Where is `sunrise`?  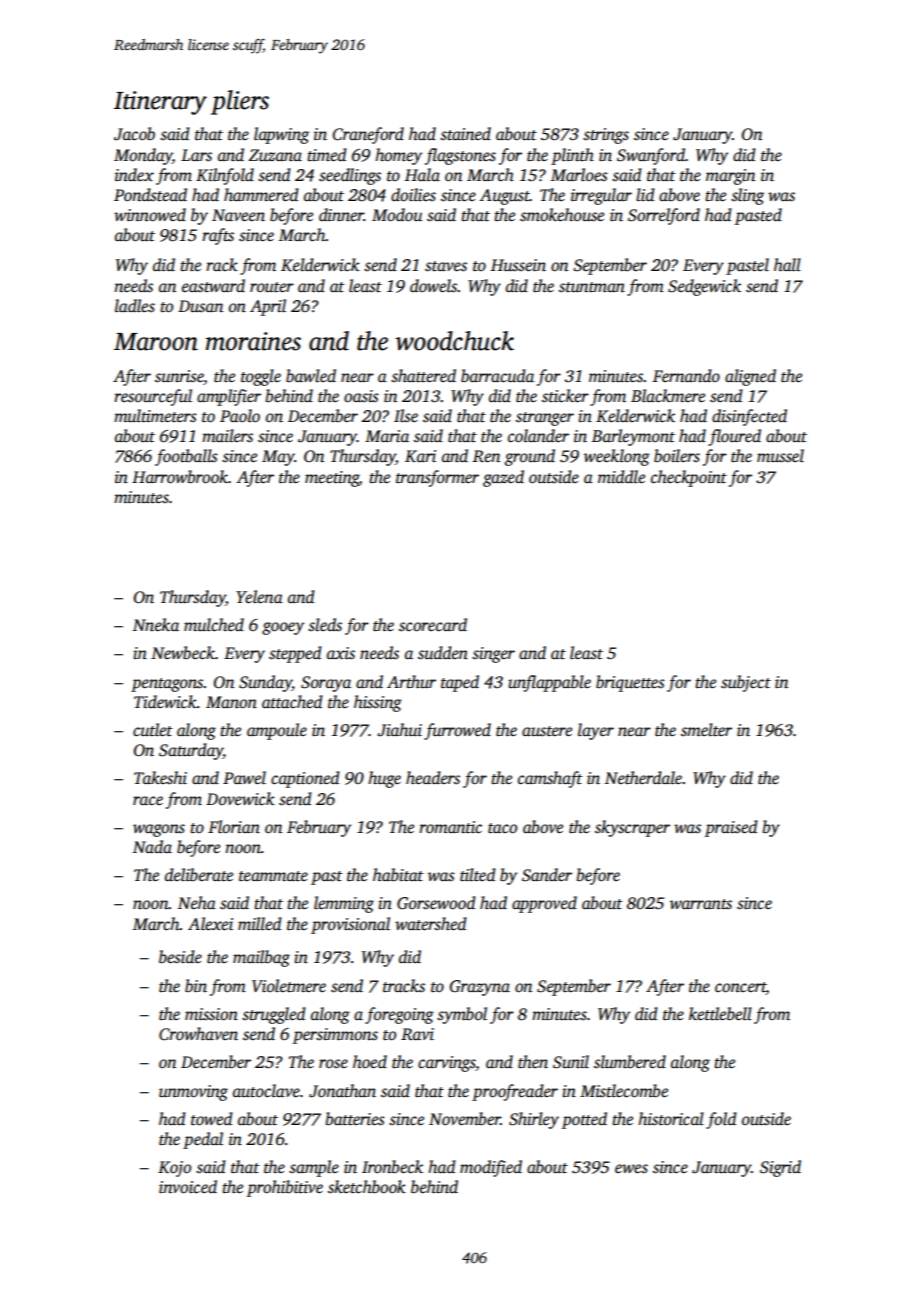
sunrise is located at coordinates (179, 376).
